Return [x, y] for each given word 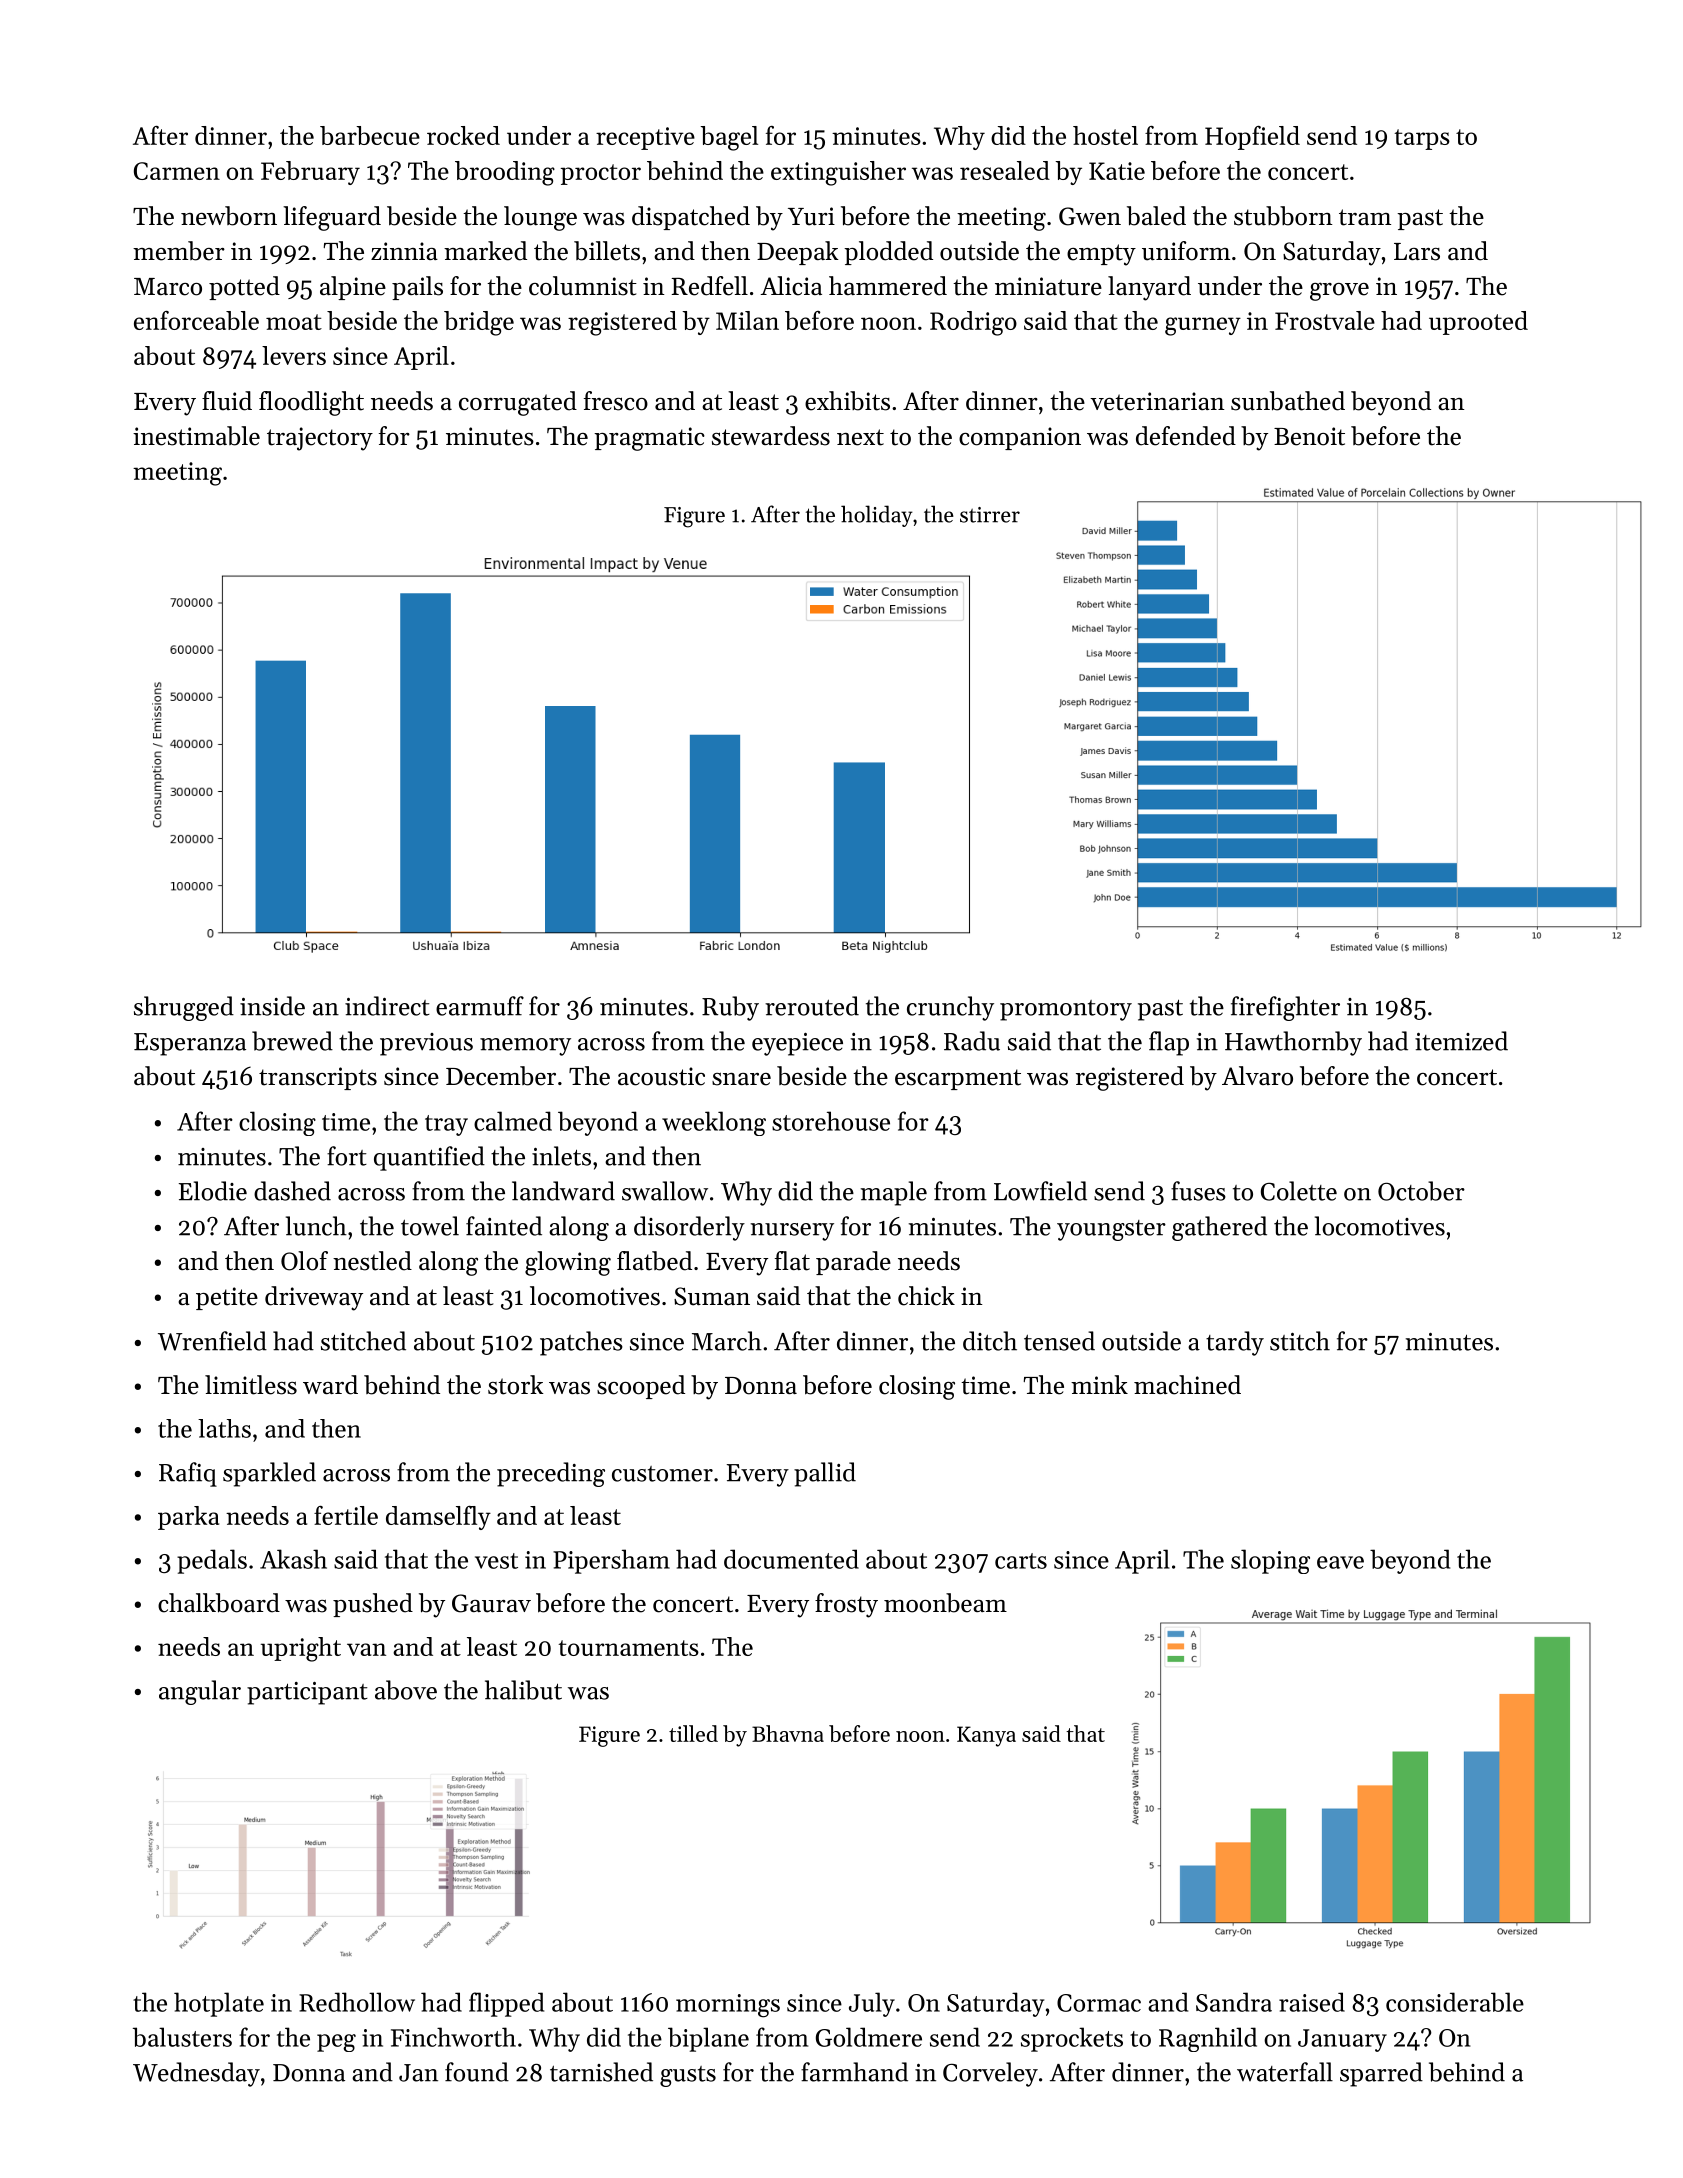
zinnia [404, 251]
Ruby [730, 1008]
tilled [693, 1733]
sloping [1270, 1561]
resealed [1005, 170]
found [477, 2072]
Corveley [990, 2074]
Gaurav [491, 1603]
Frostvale [1325, 320]
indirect [387, 1006]
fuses [1198, 1191]
